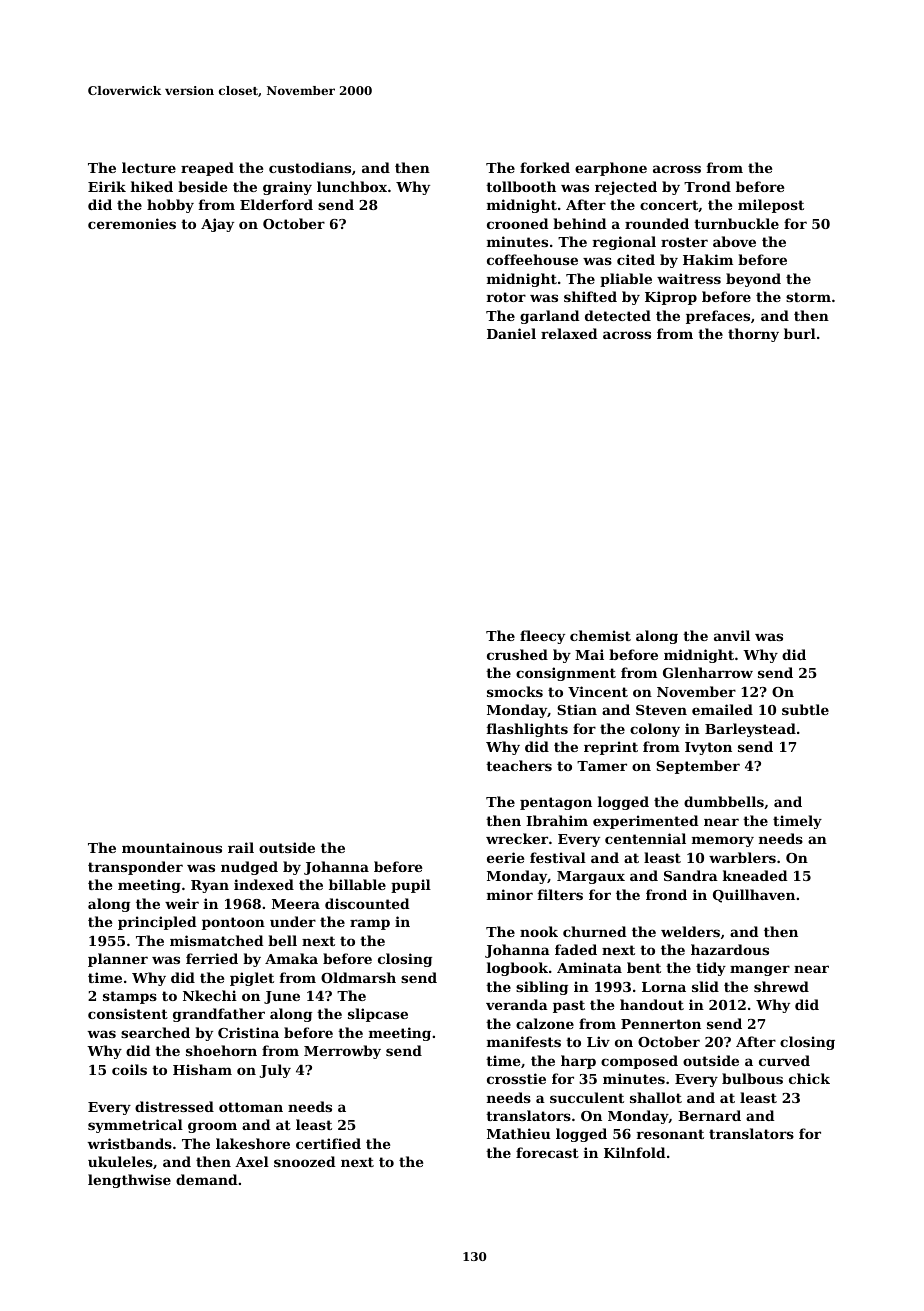 The width and height of the screenshot is (924, 1311). I want to click on July, so click(275, 1071).
